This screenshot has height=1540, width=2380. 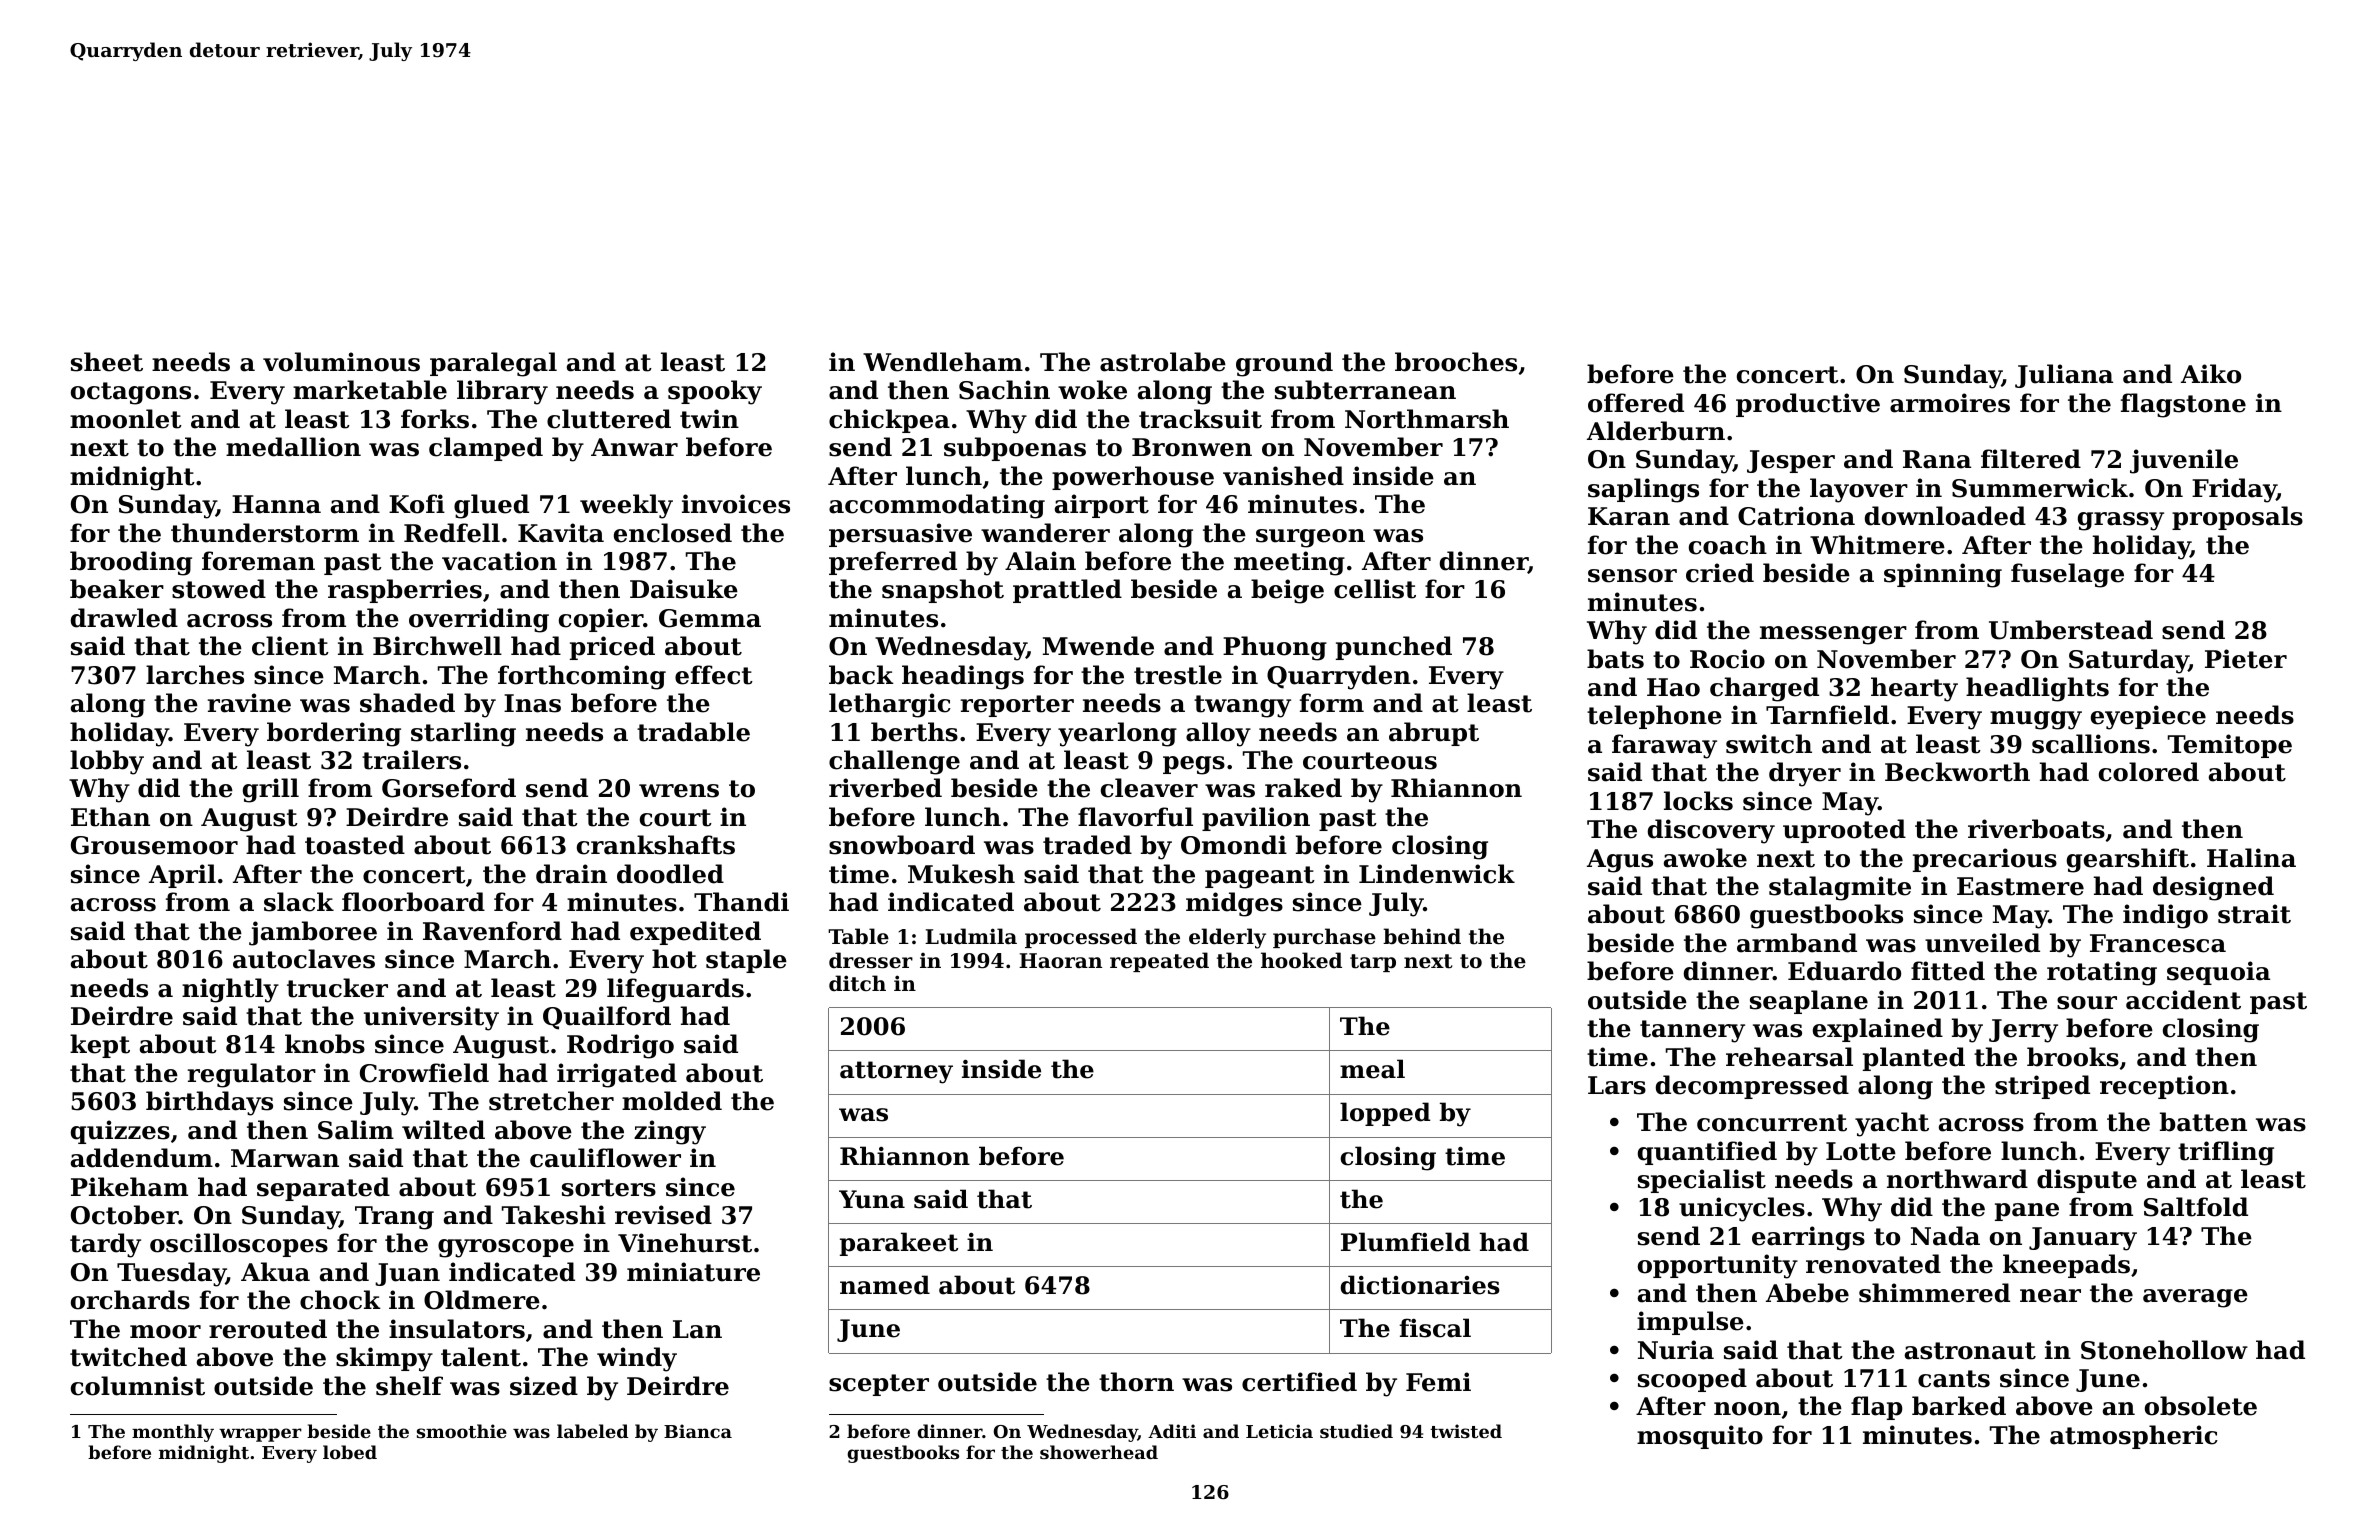 I want to click on Umberstead, so click(x=2071, y=630).
